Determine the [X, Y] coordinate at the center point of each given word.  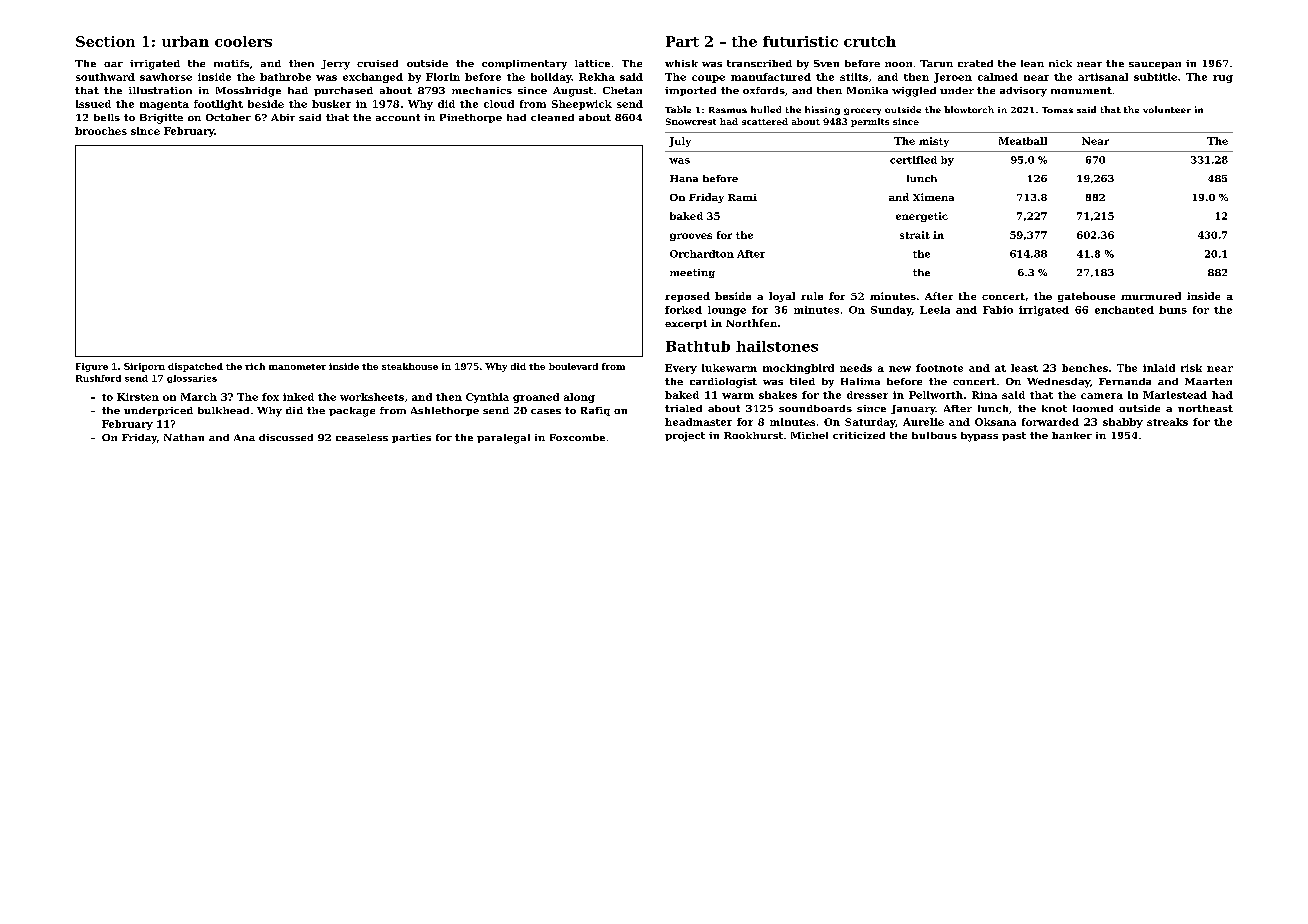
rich [255, 366]
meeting [692, 273]
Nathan [184, 437]
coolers [243, 41]
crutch [870, 41]
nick [1060, 63]
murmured [1151, 296]
